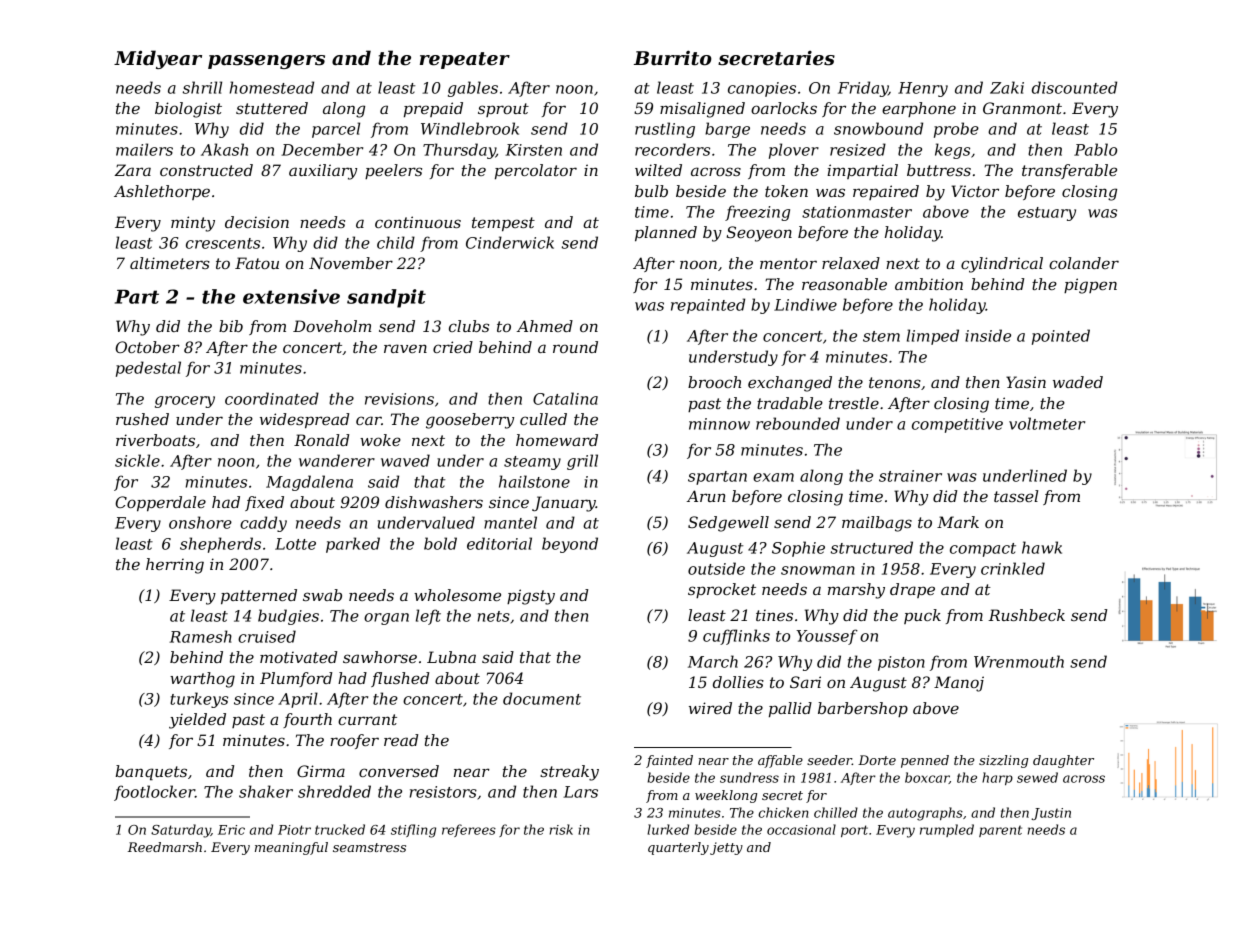  Describe the element at coordinates (494, 616) in the screenshot. I see `nets` at that location.
